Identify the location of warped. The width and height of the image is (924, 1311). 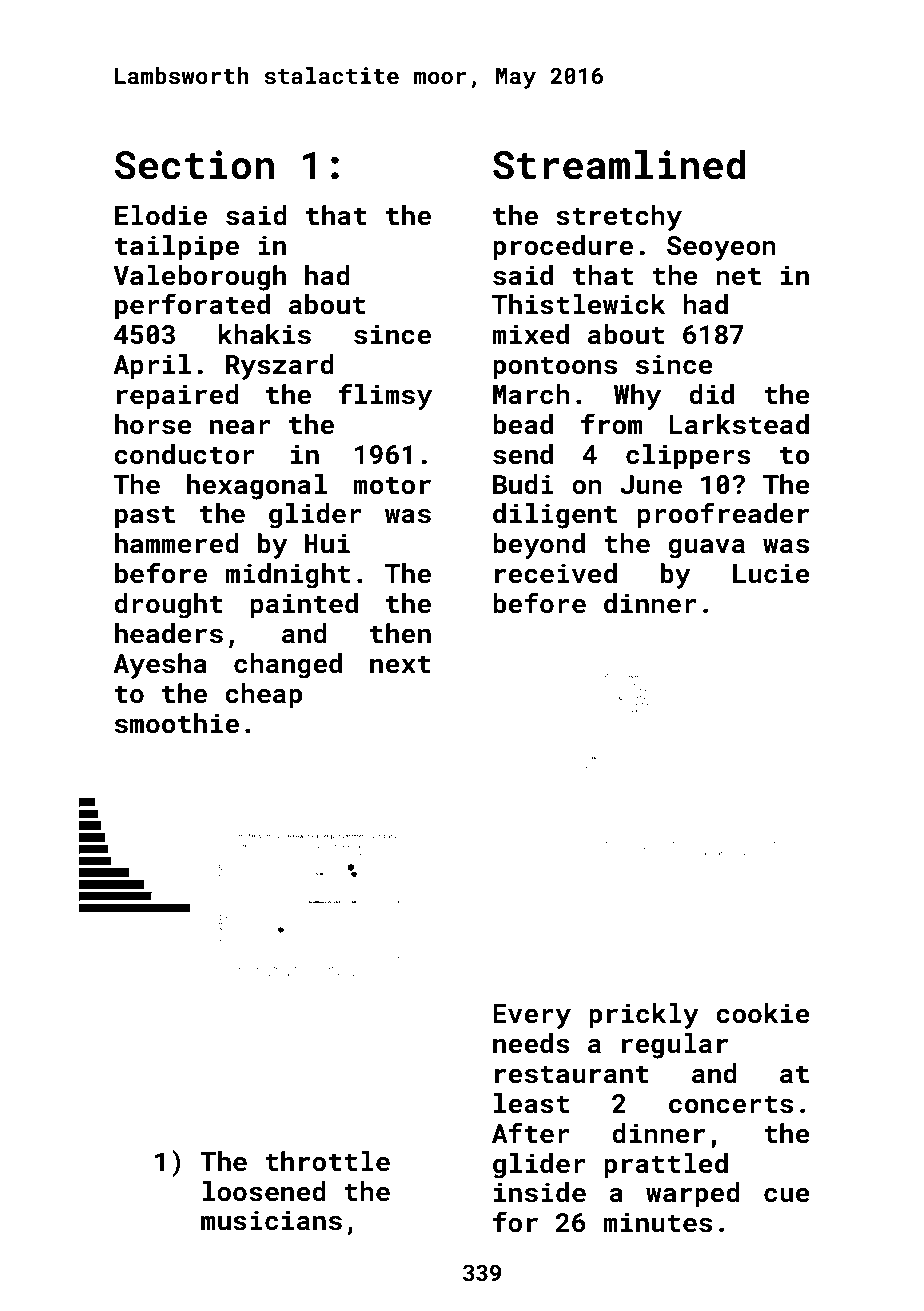
(693, 1195).
